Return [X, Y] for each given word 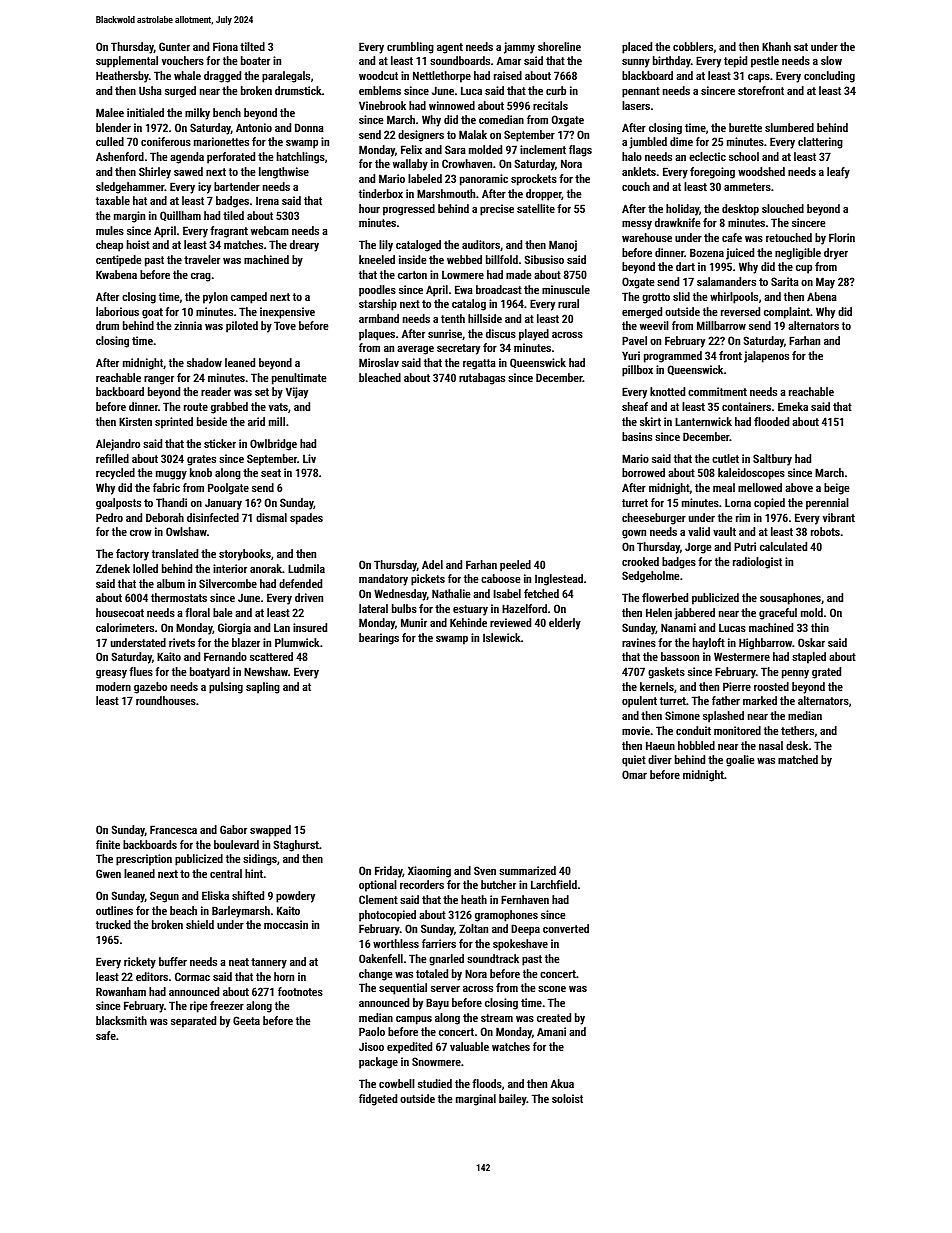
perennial [827, 504]
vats [278, 407]
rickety [140, 963]
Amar [509, 60]
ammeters [747, 187]
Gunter [174, 46]
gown [634, 534]
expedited [409, 1048]
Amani [551, 1031]
